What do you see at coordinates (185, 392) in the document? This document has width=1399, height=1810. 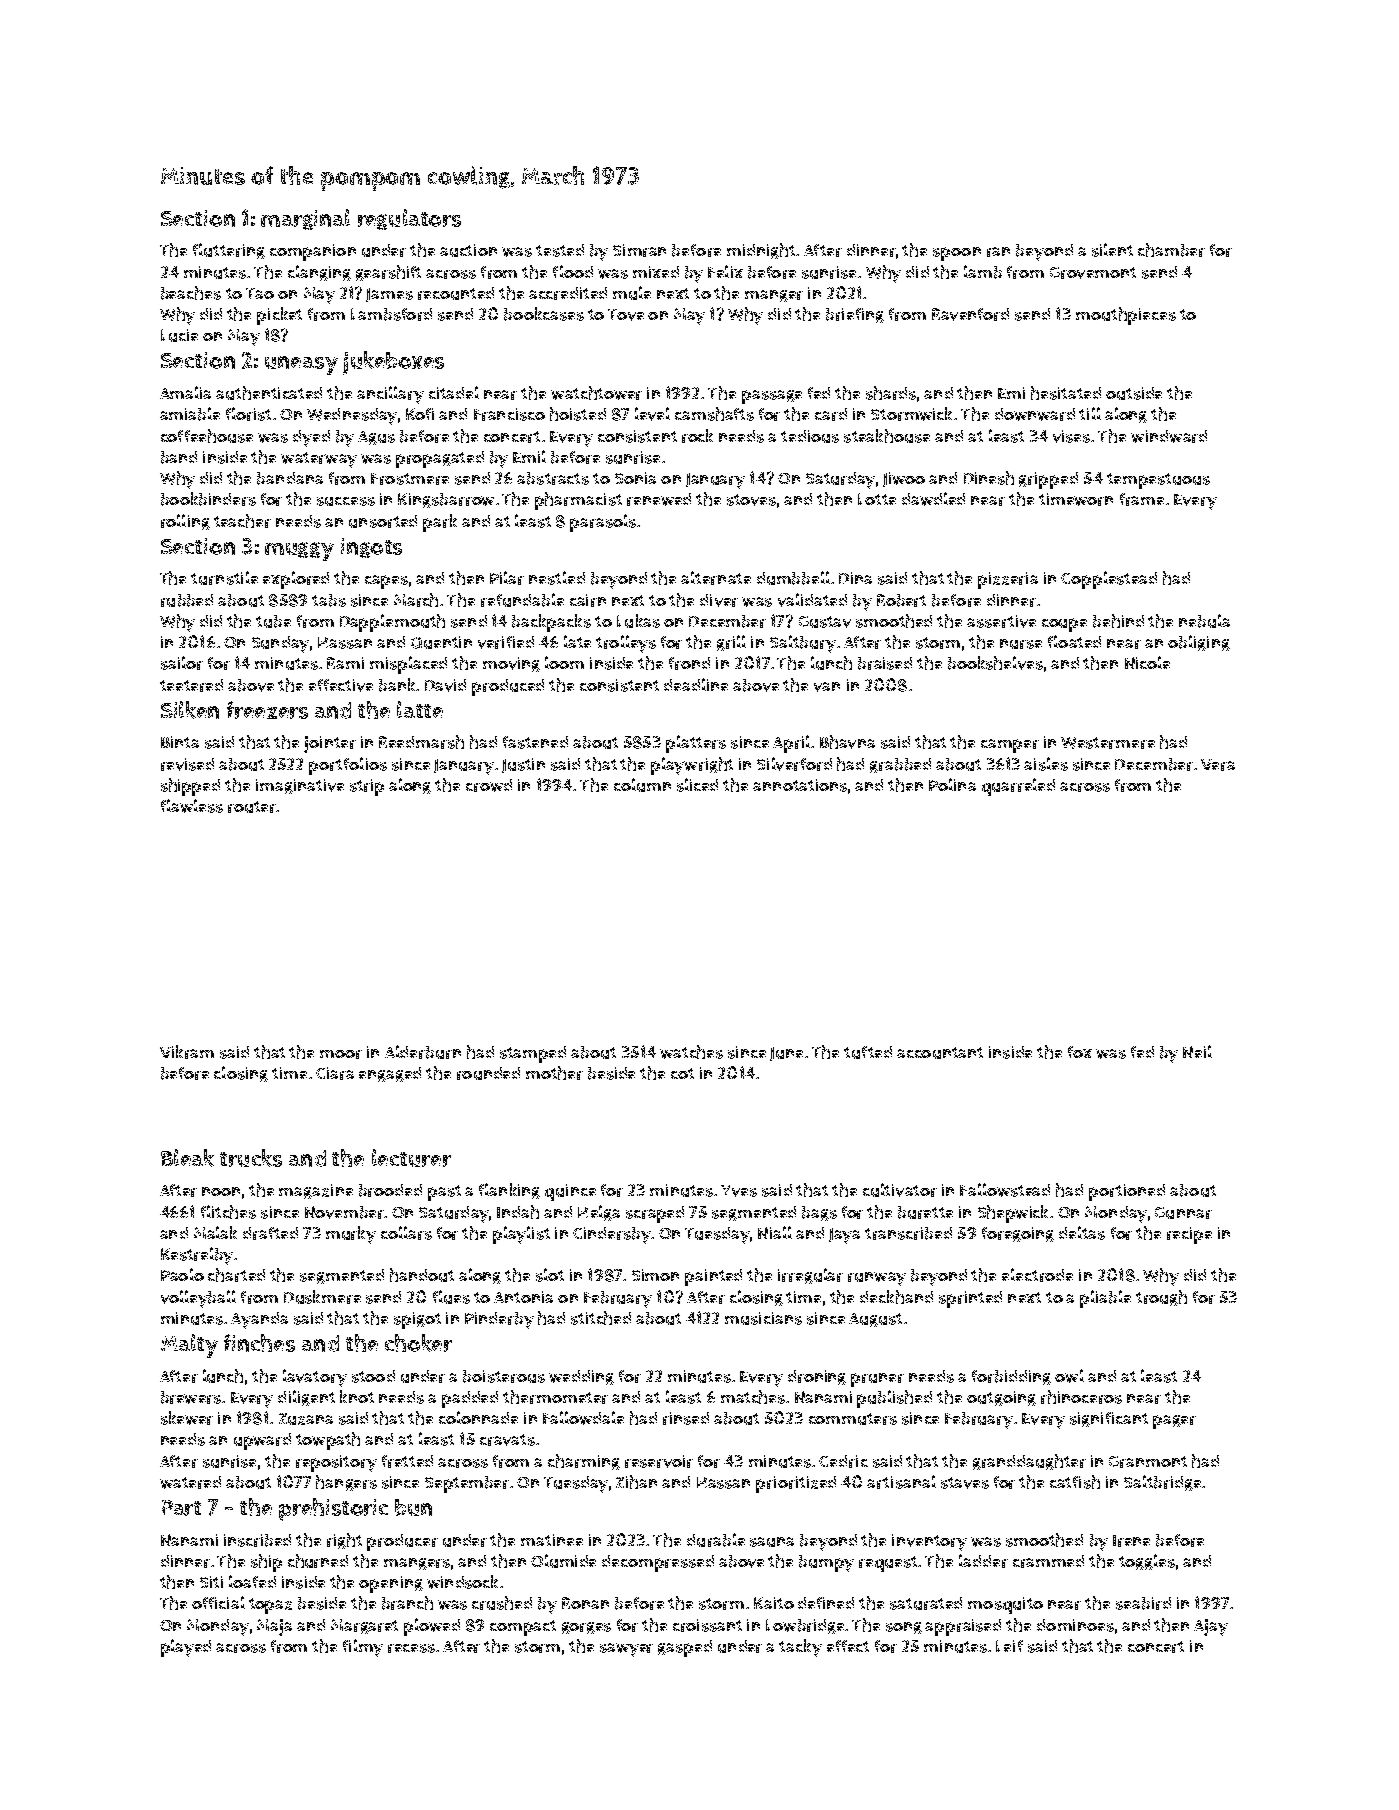 I see `Amalia` at bounding box center [185, 392].
